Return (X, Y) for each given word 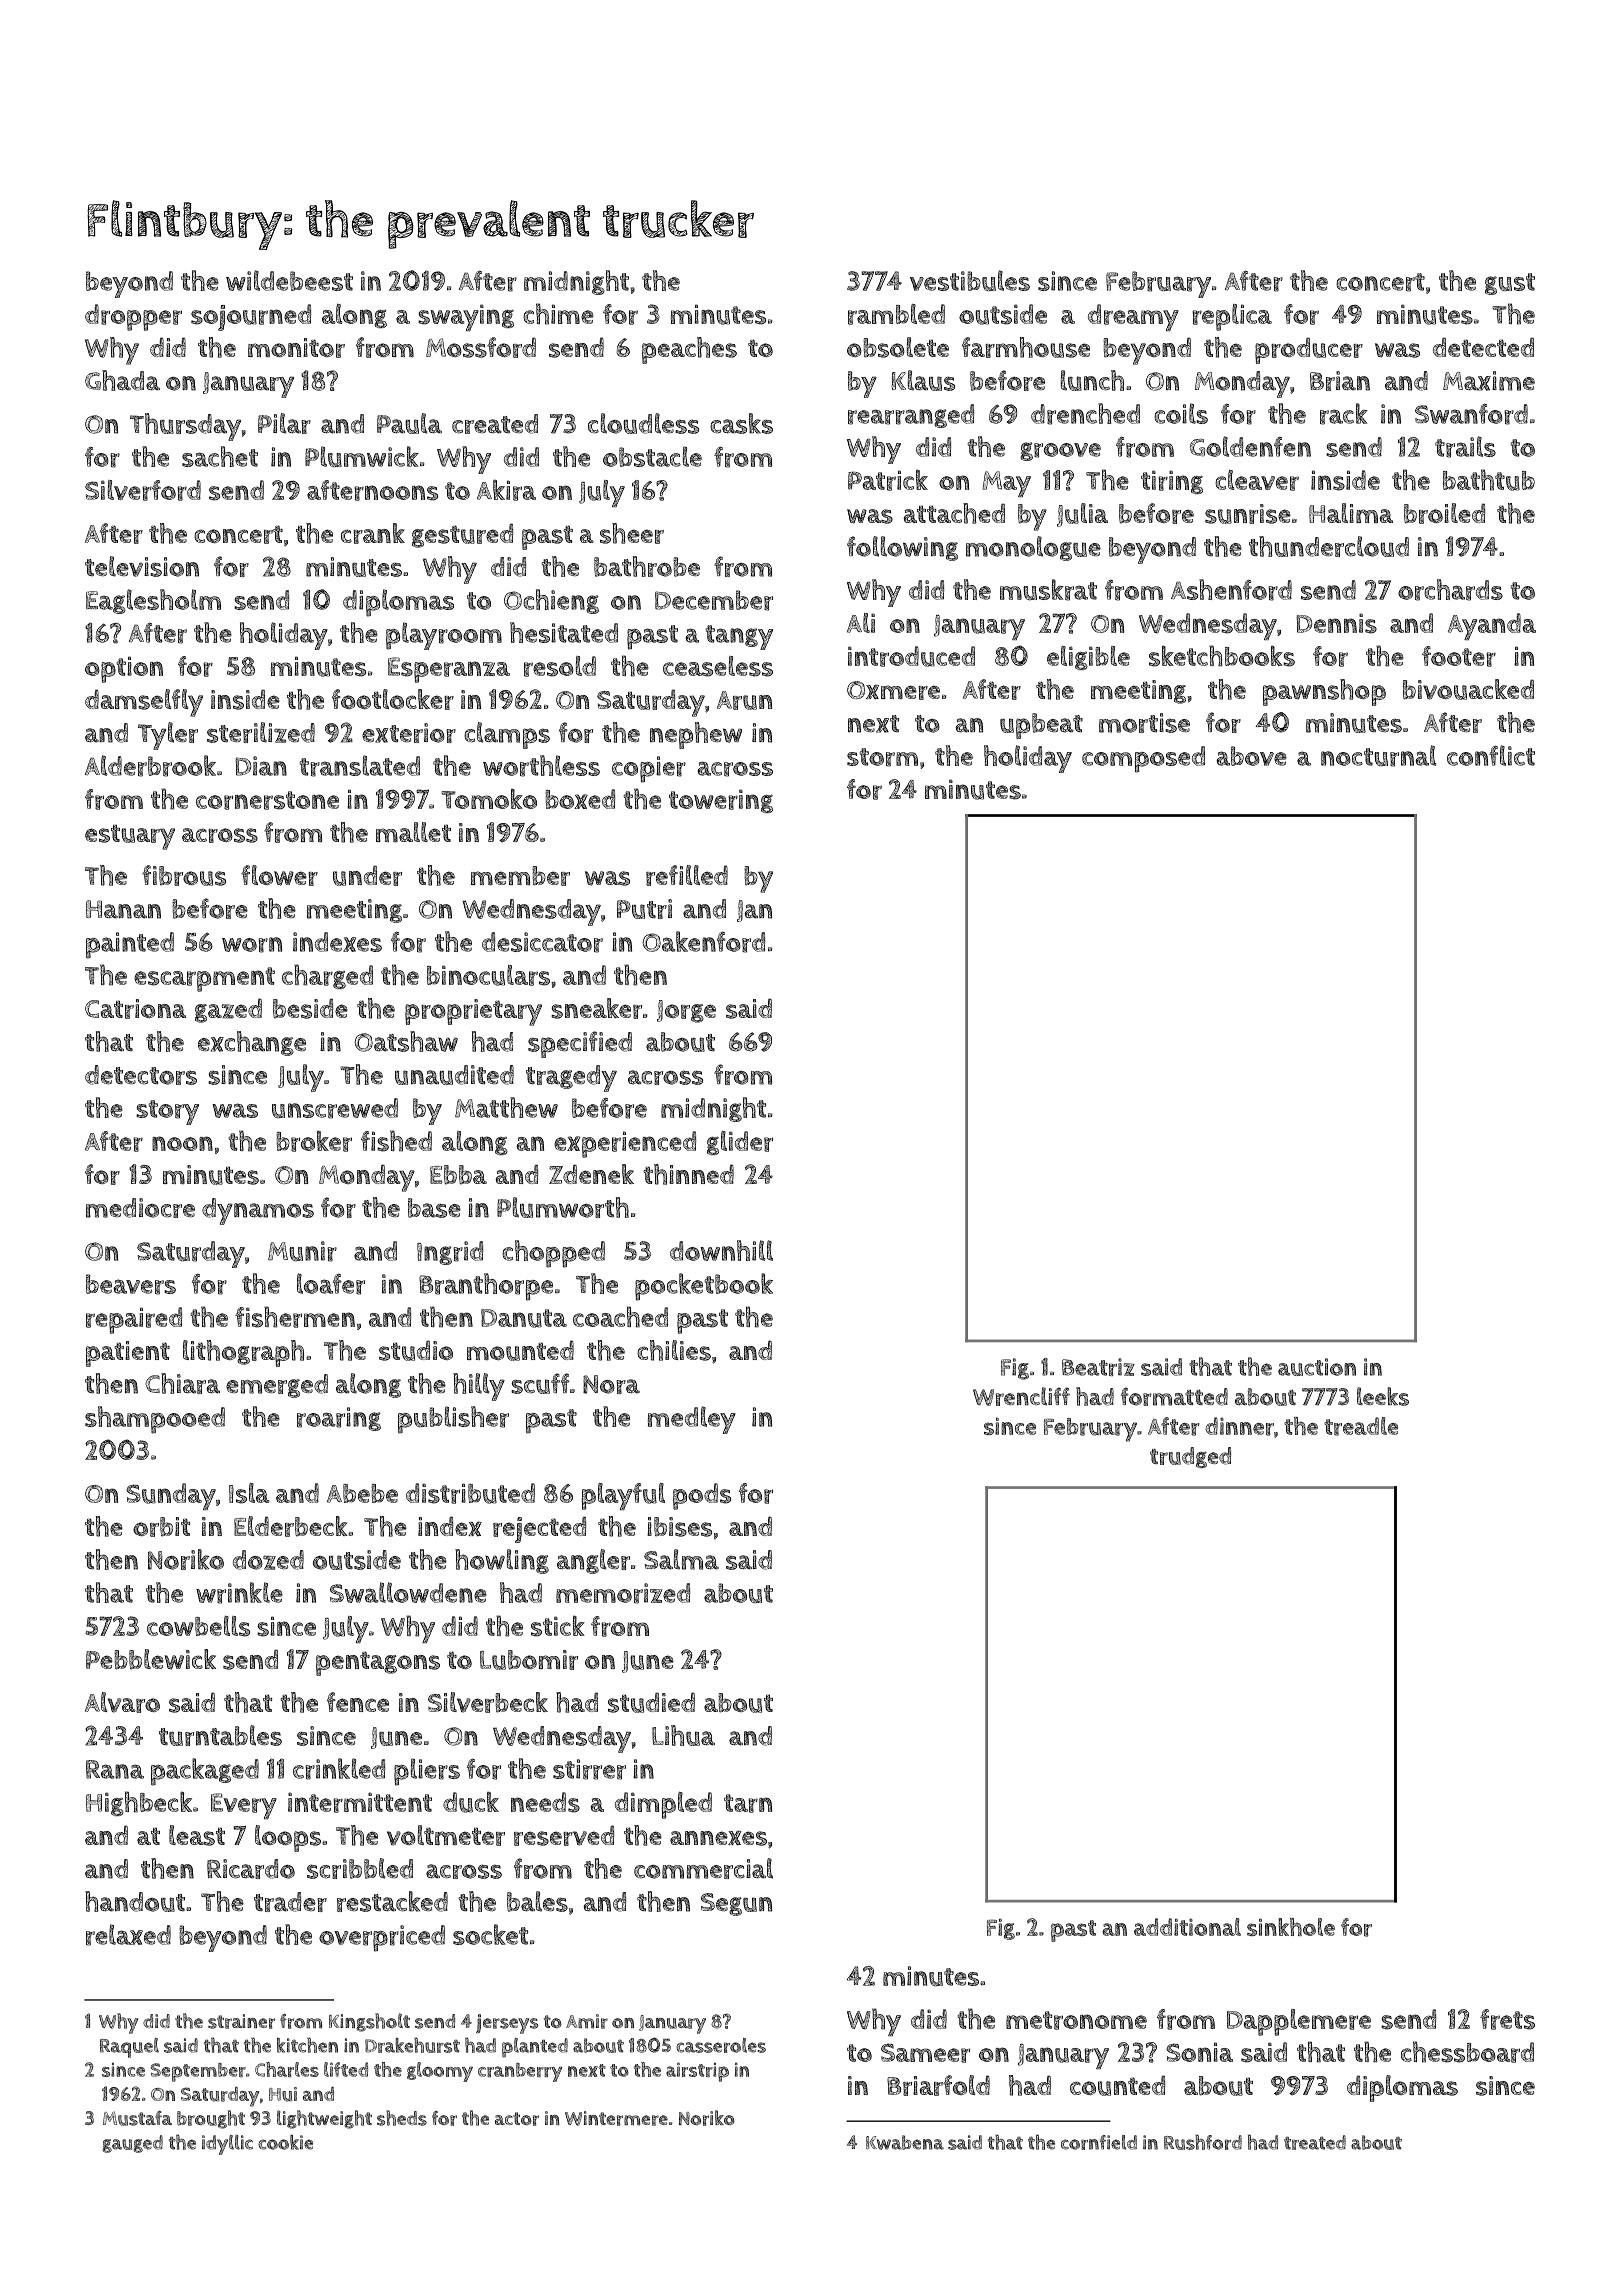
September (198, 2072)
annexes (718, 1838)
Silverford (143, 490)
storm (882, 757)
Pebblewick (151, 1659)
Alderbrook (150, 766)
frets (1507, 2019)
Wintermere (616, 2118)
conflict (1491, 755)
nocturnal (1378, 756)
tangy (739, 637)
